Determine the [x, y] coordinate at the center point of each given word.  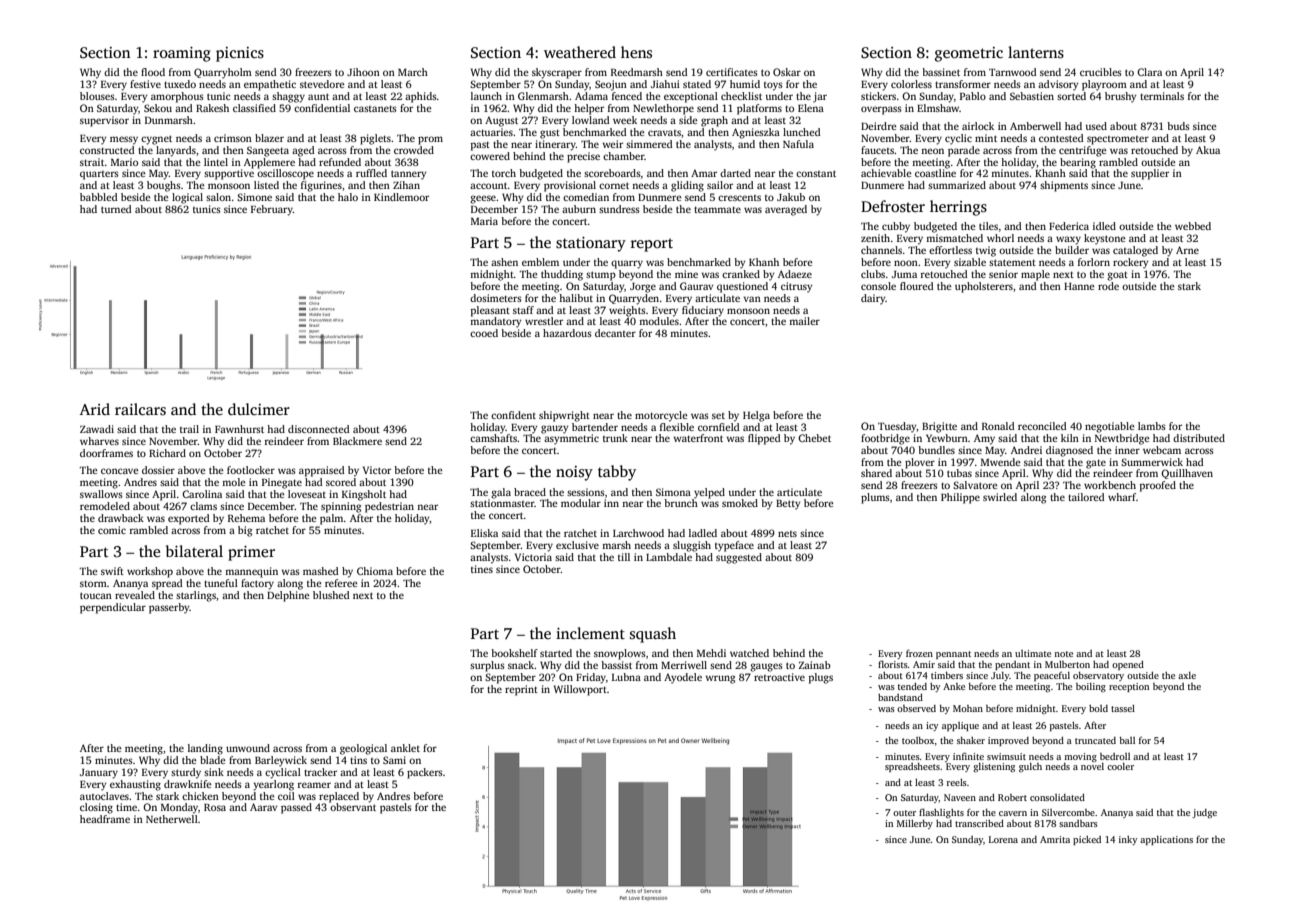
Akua [1208, 150]
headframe [105, 819]
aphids [421, 97]
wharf [1122, 497]
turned [116, 209]
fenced [627, 96]
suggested [739, 558]
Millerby [915, 824]
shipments [1064, 186]
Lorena [1003, 839]
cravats [664, 133]
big [245, 531]
